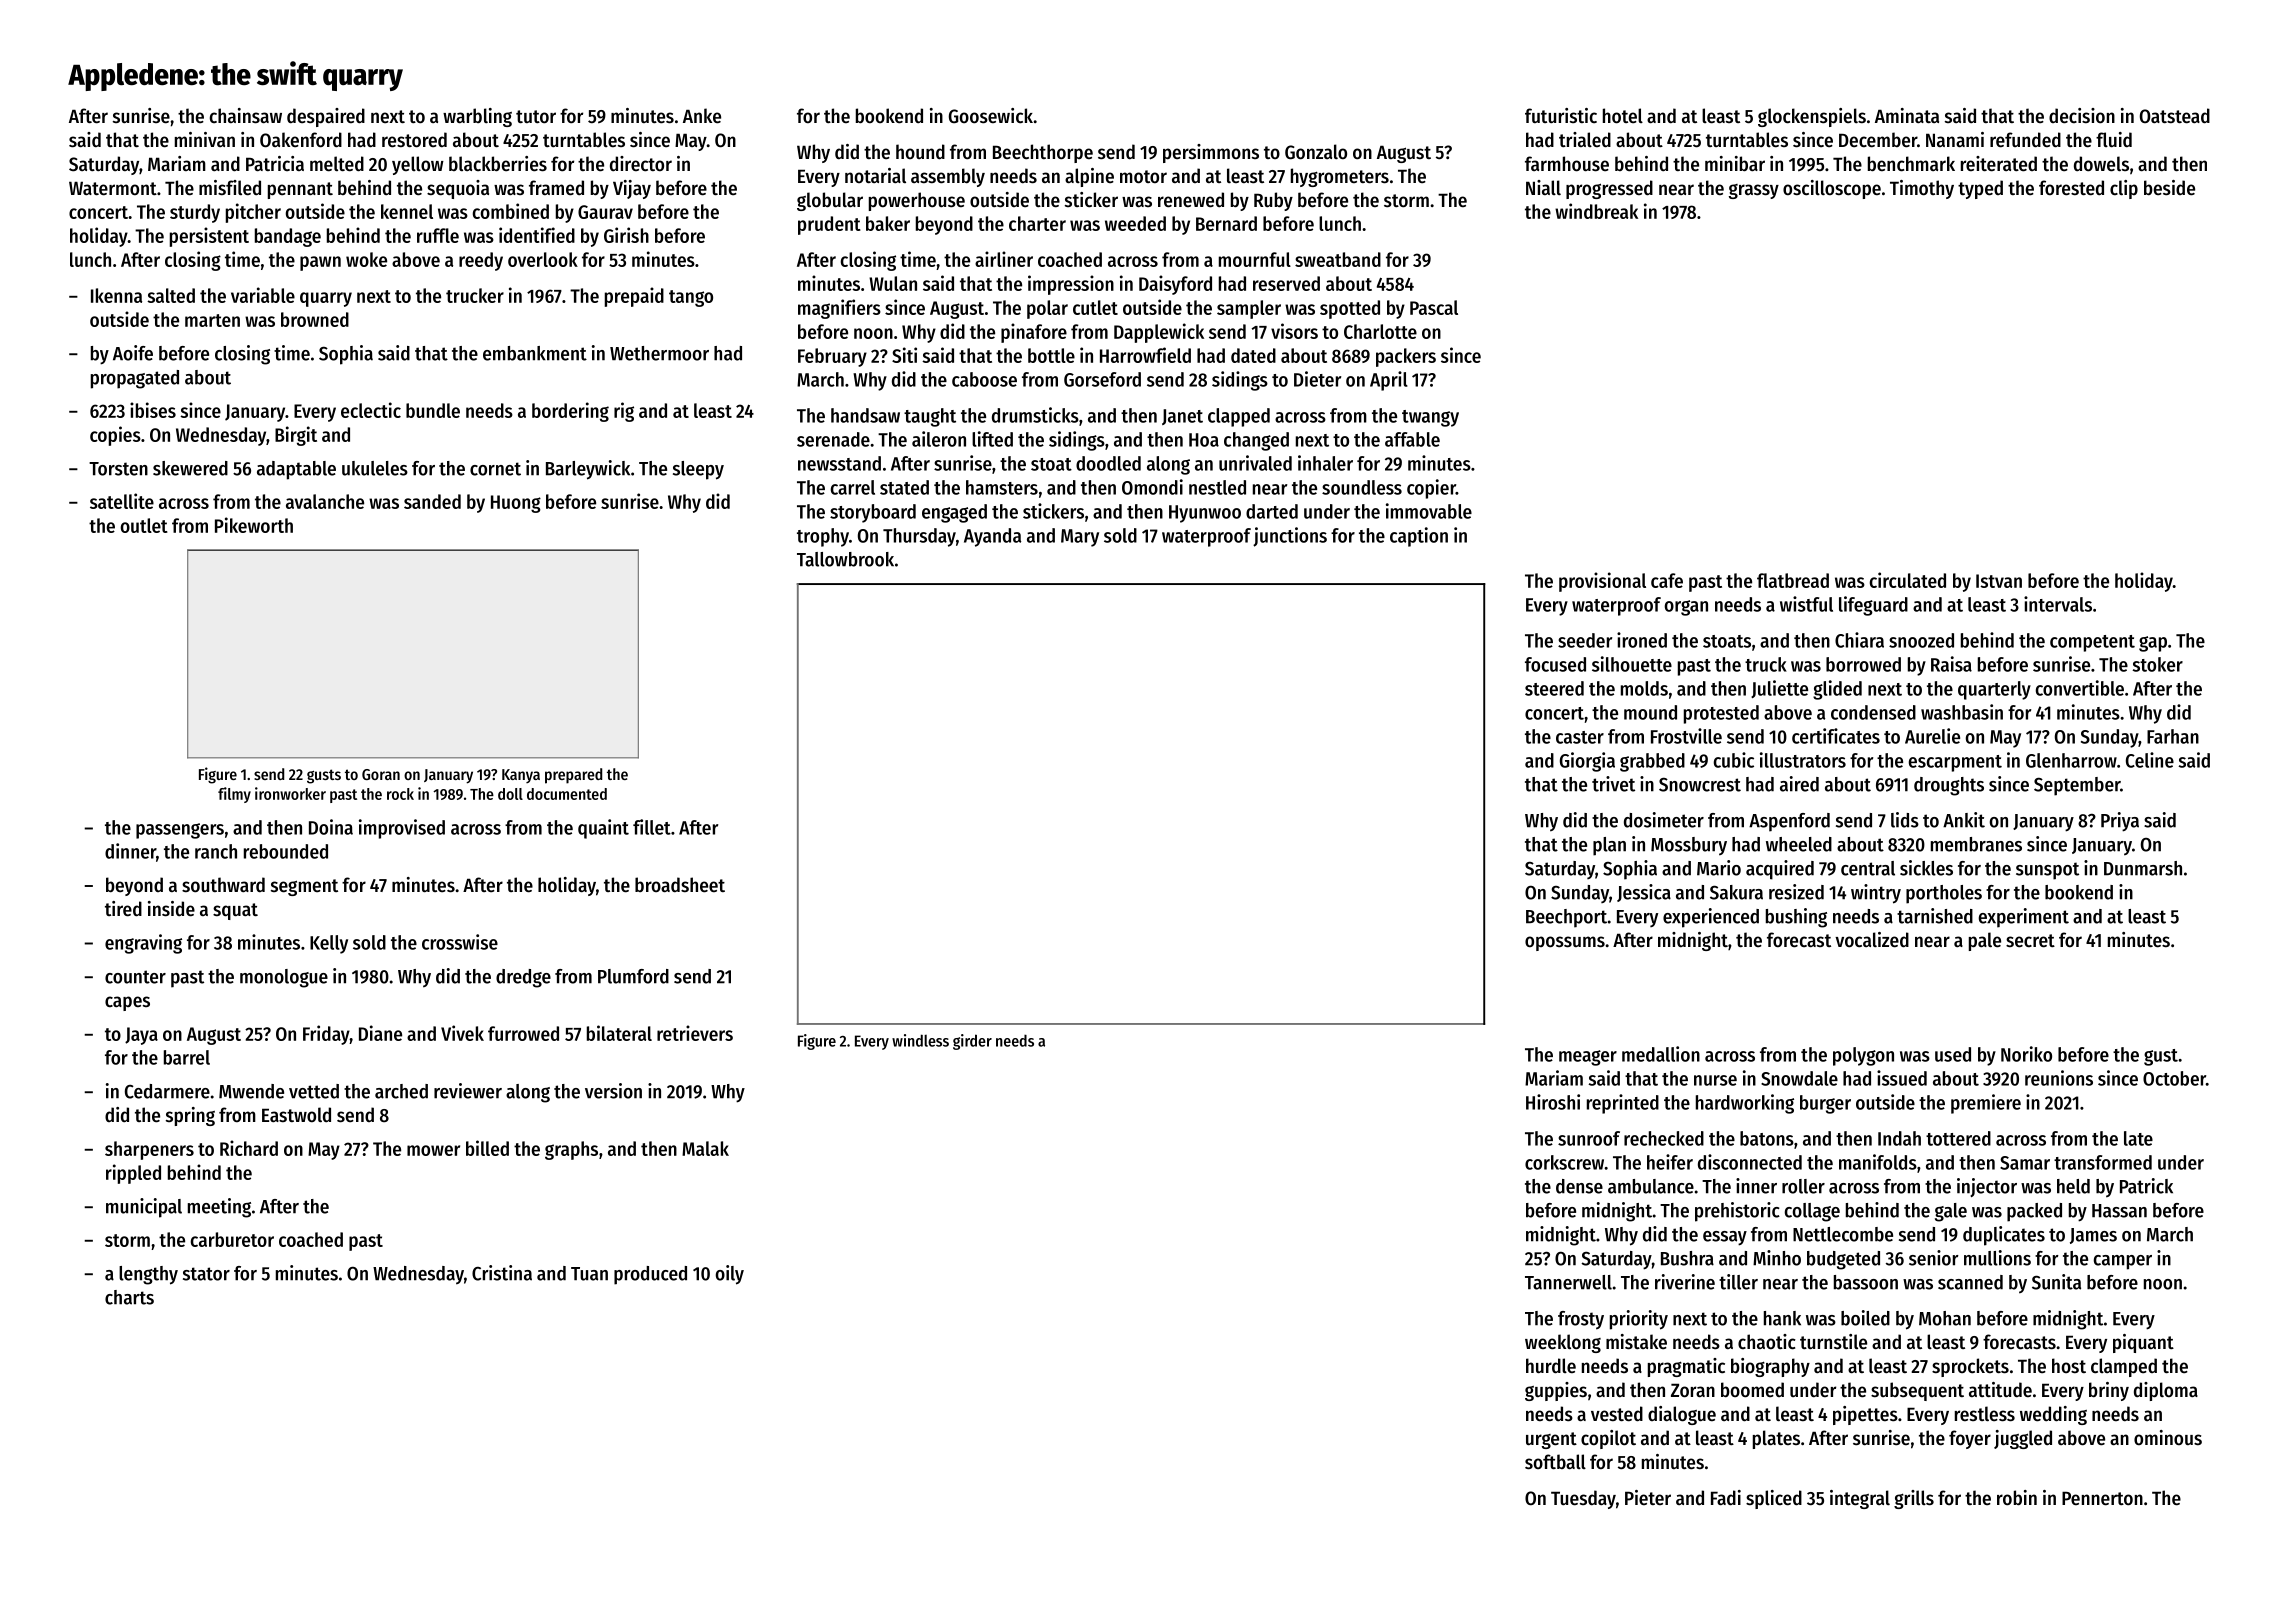 The image size is (2282, 1614). What do you see at coordinates (254, 525) in the screenshot?
I see `Pikeworth` at bounding box center [254, 525].
